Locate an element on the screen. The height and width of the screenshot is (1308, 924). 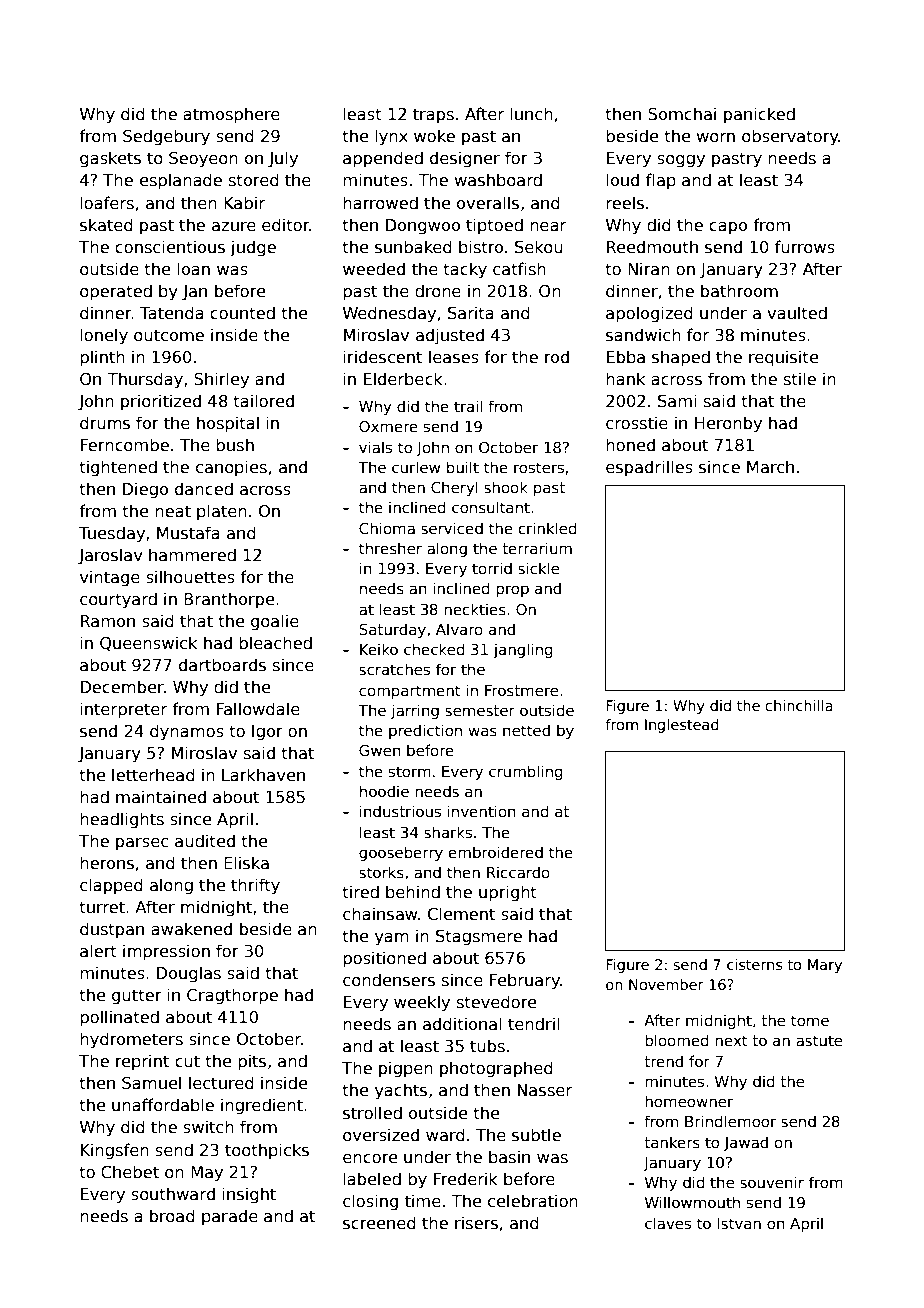
observatory is located at coordinates (790, 137).
